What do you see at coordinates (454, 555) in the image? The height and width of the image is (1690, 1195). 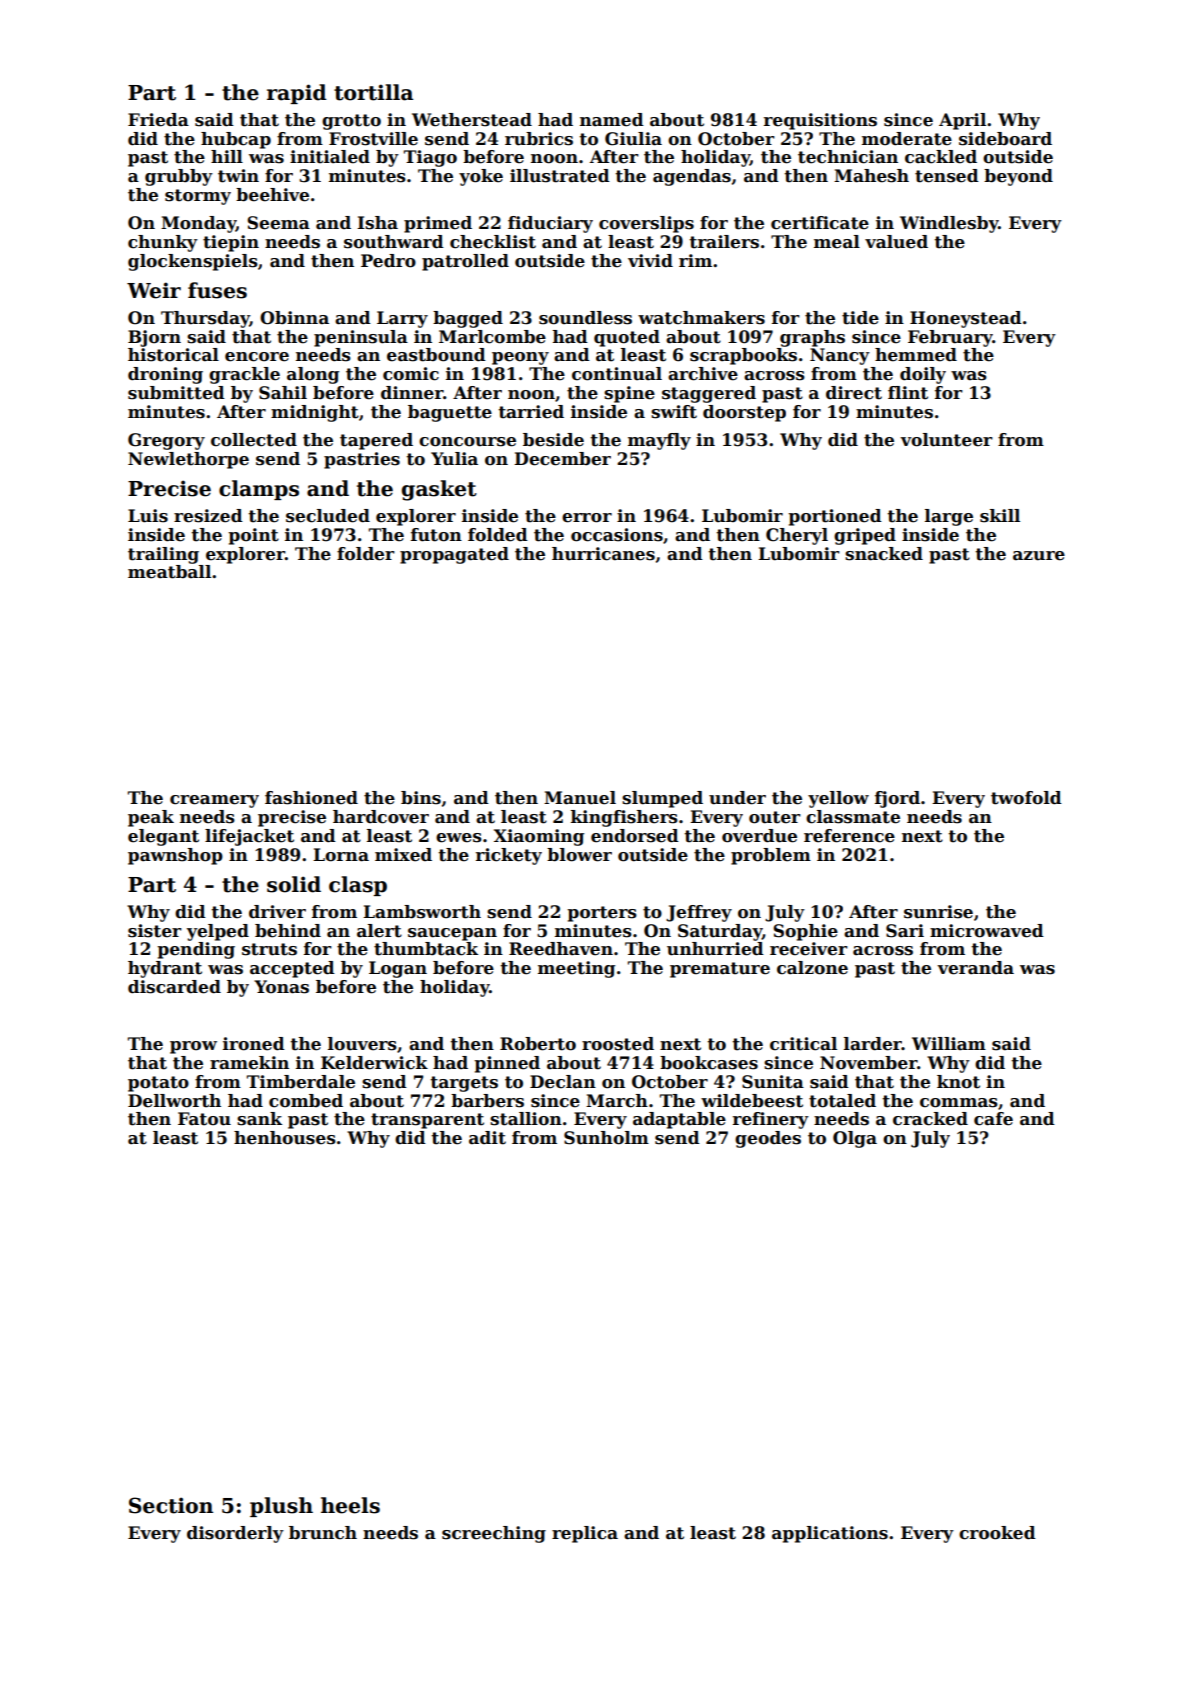 I see `propagated` at bounding box center [454, 555].
